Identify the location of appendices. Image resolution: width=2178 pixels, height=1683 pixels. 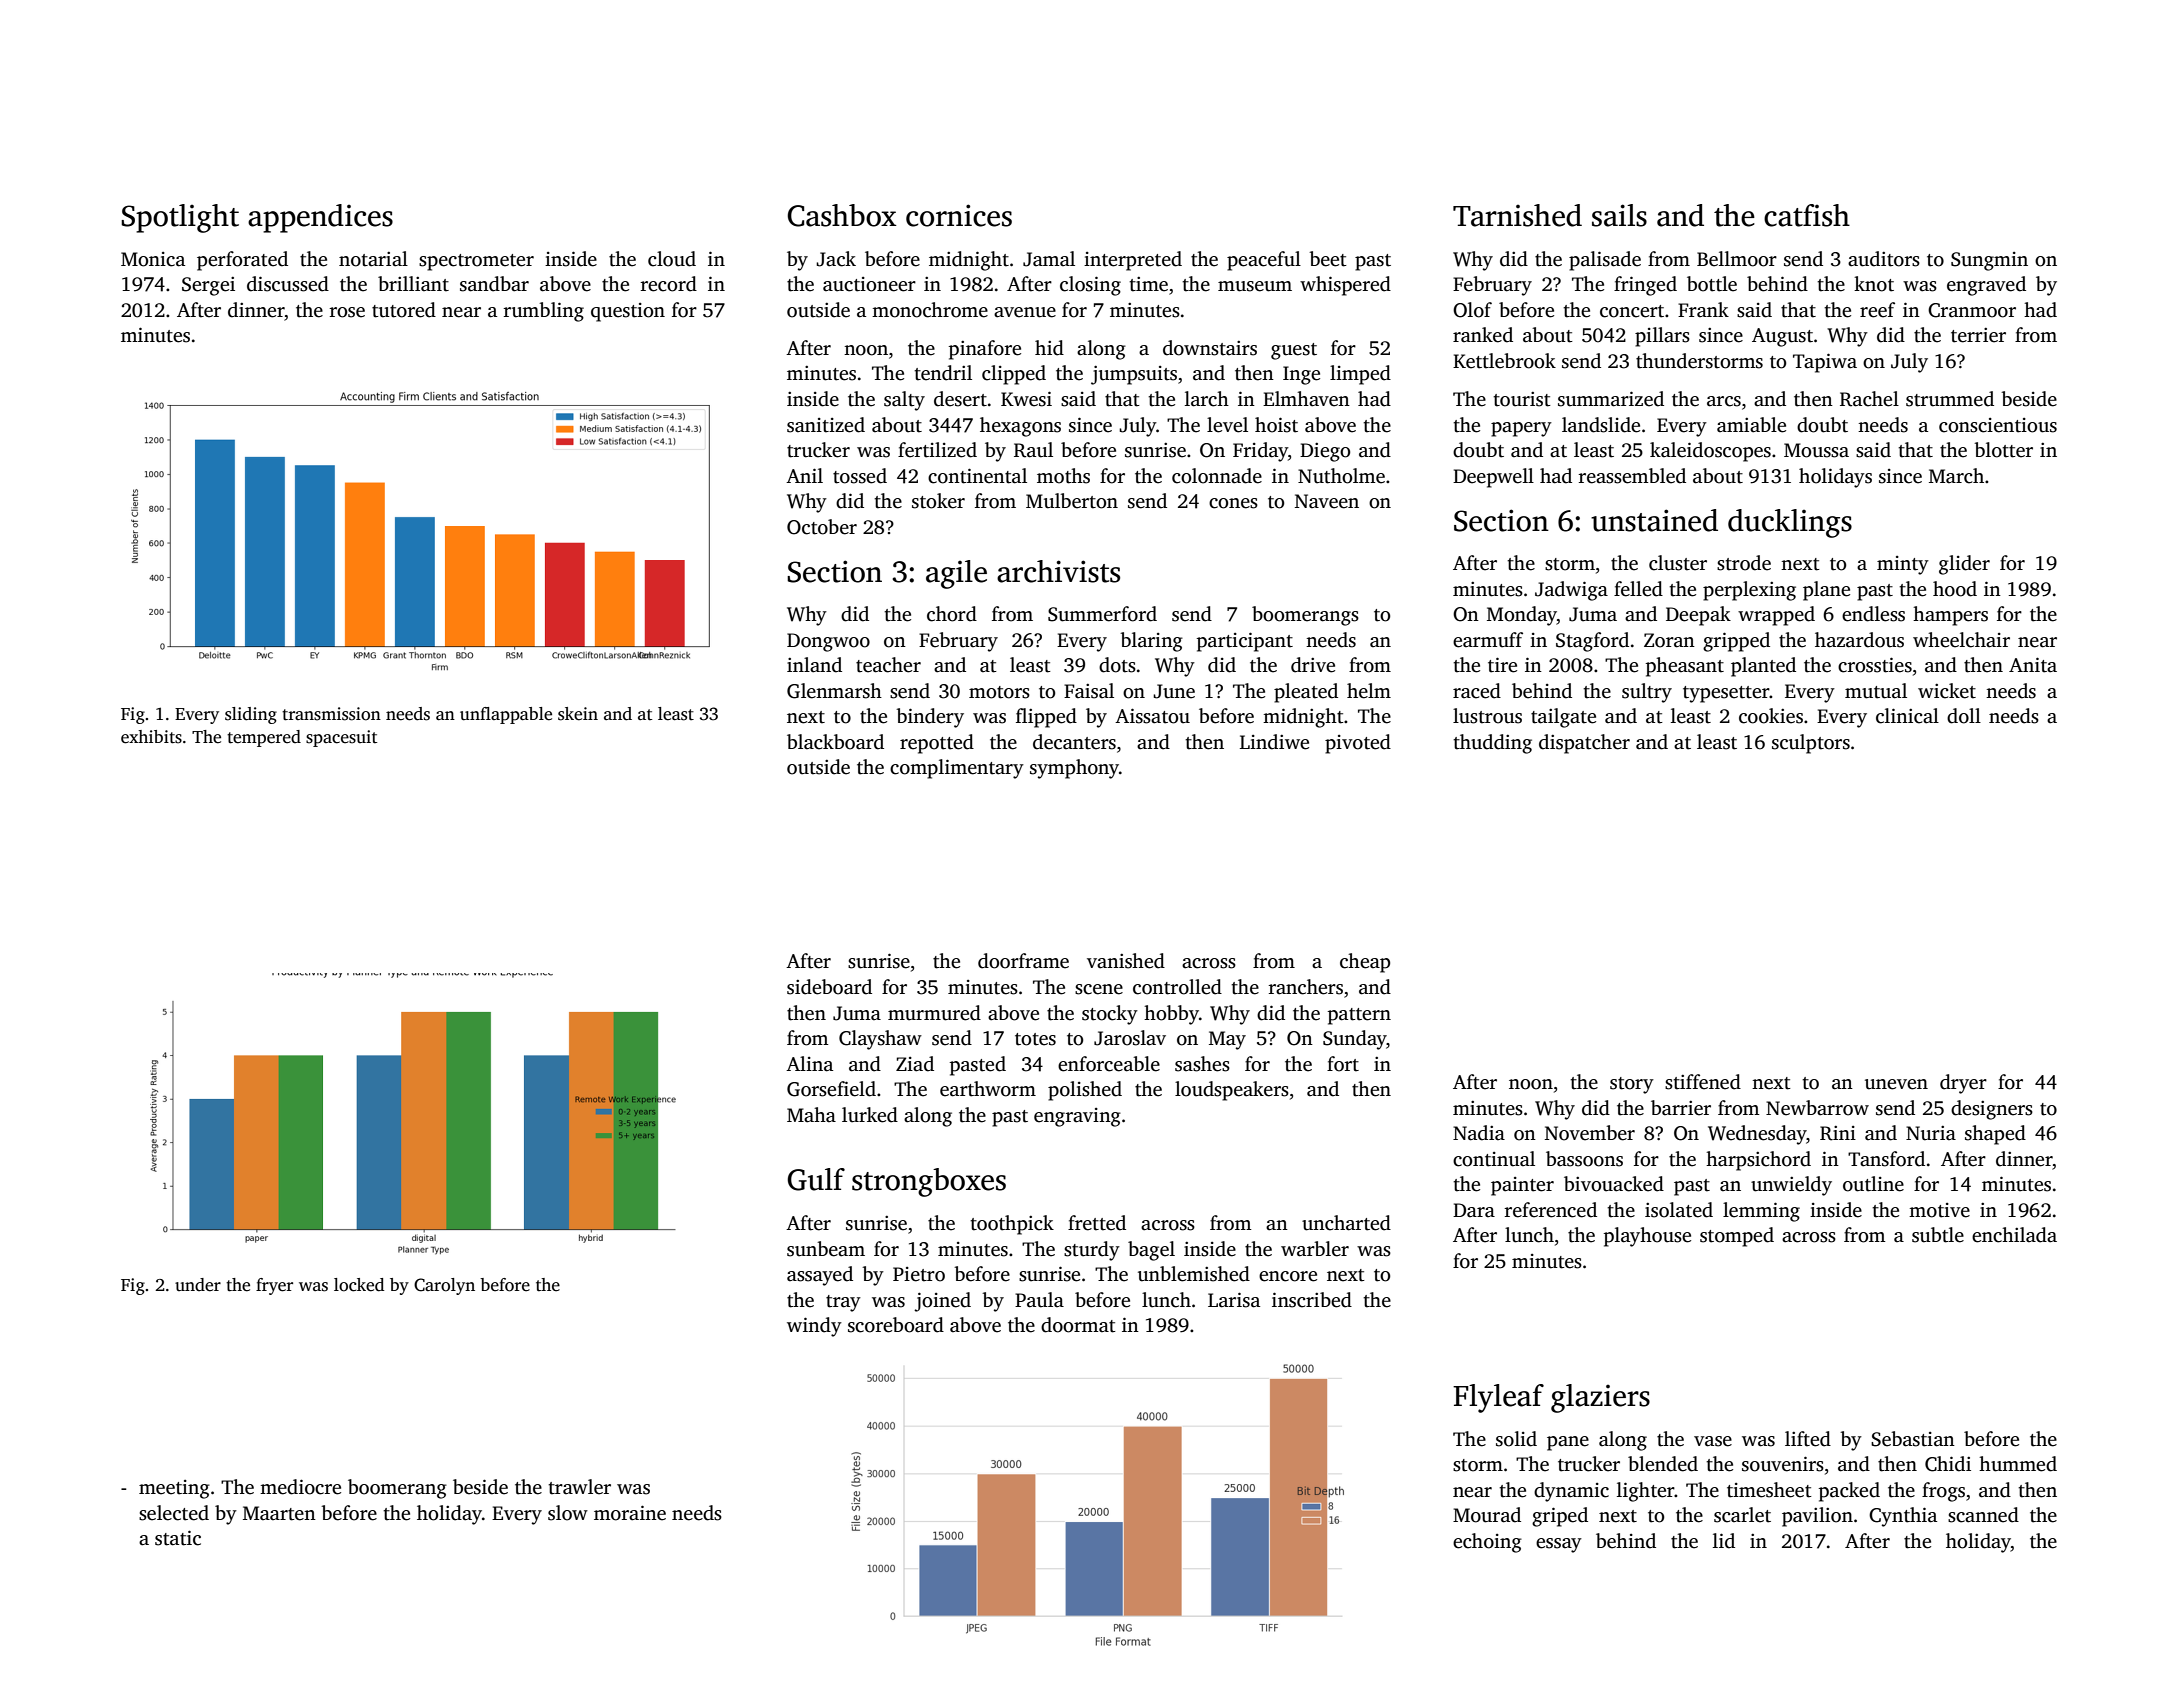
(320, 218).
